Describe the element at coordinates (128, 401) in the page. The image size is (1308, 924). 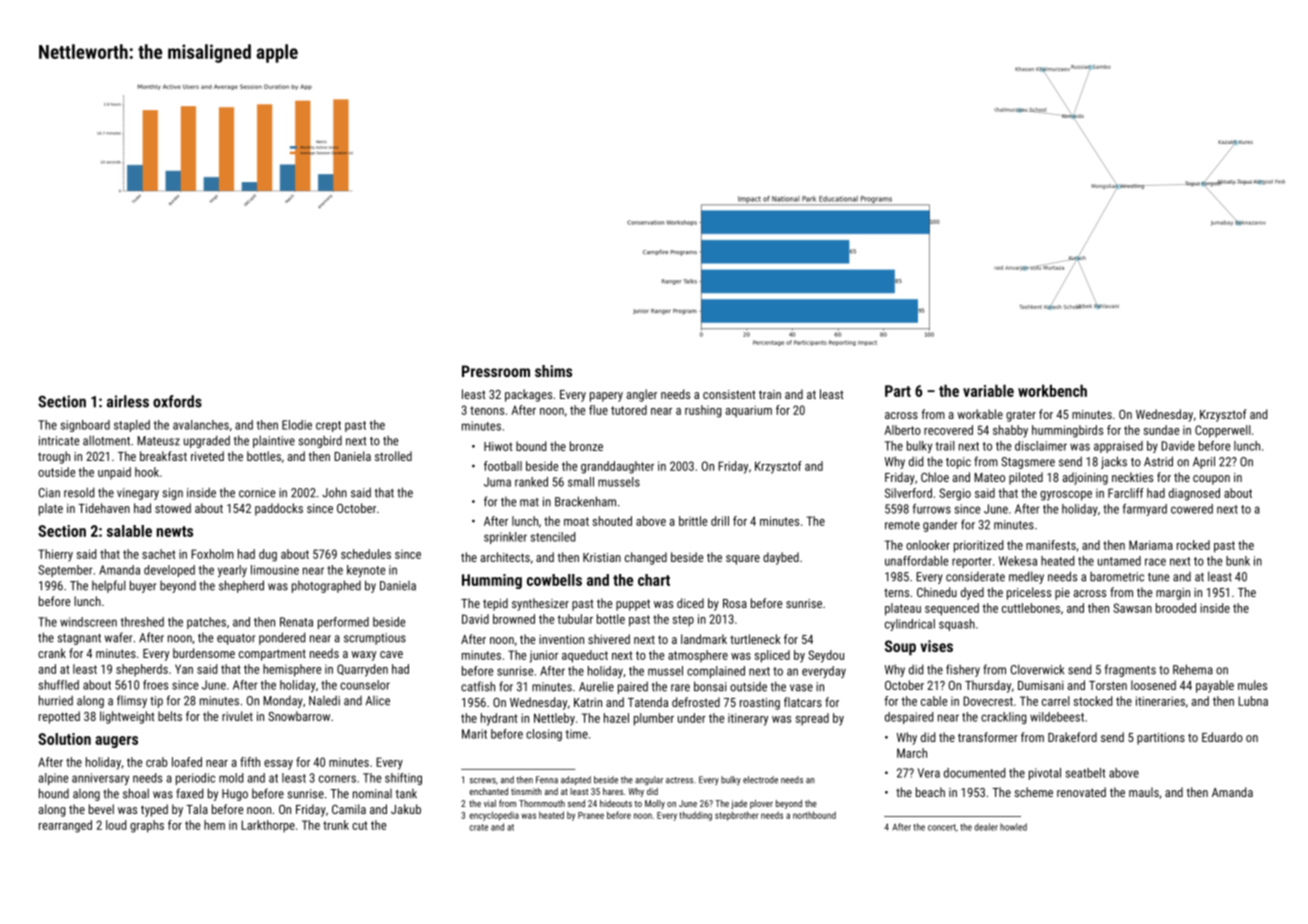
I see `airless` at that location.
